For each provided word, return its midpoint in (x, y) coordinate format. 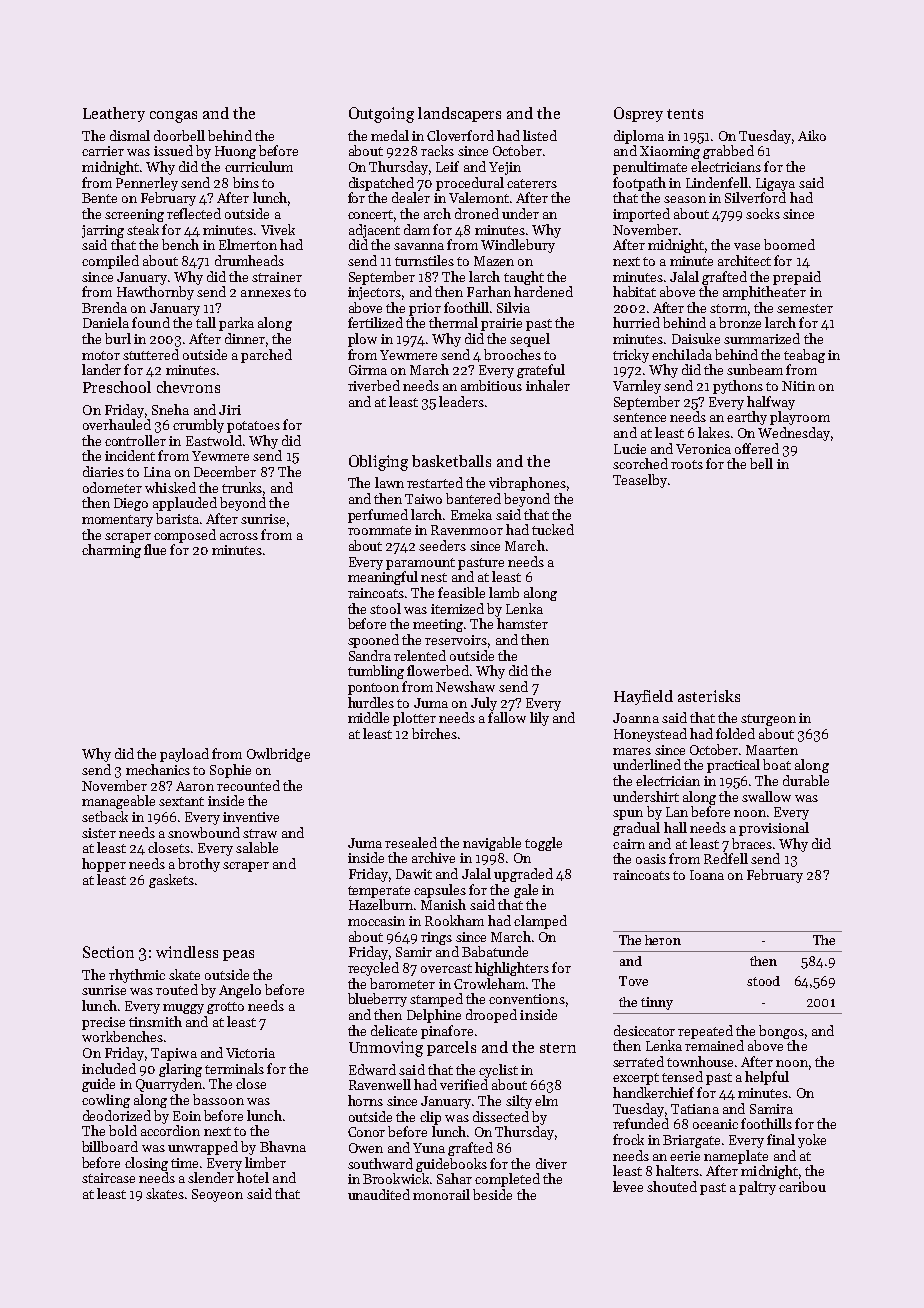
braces (752, 843)
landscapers (459, 114)
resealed (411, 842)
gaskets (171, 881)
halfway (771, 403)
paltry (757, 1188)
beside (492, 1194)
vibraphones (527, 484)
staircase (108, 1178)
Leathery (114, 114)
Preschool (117, 387)
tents (685, 114)
